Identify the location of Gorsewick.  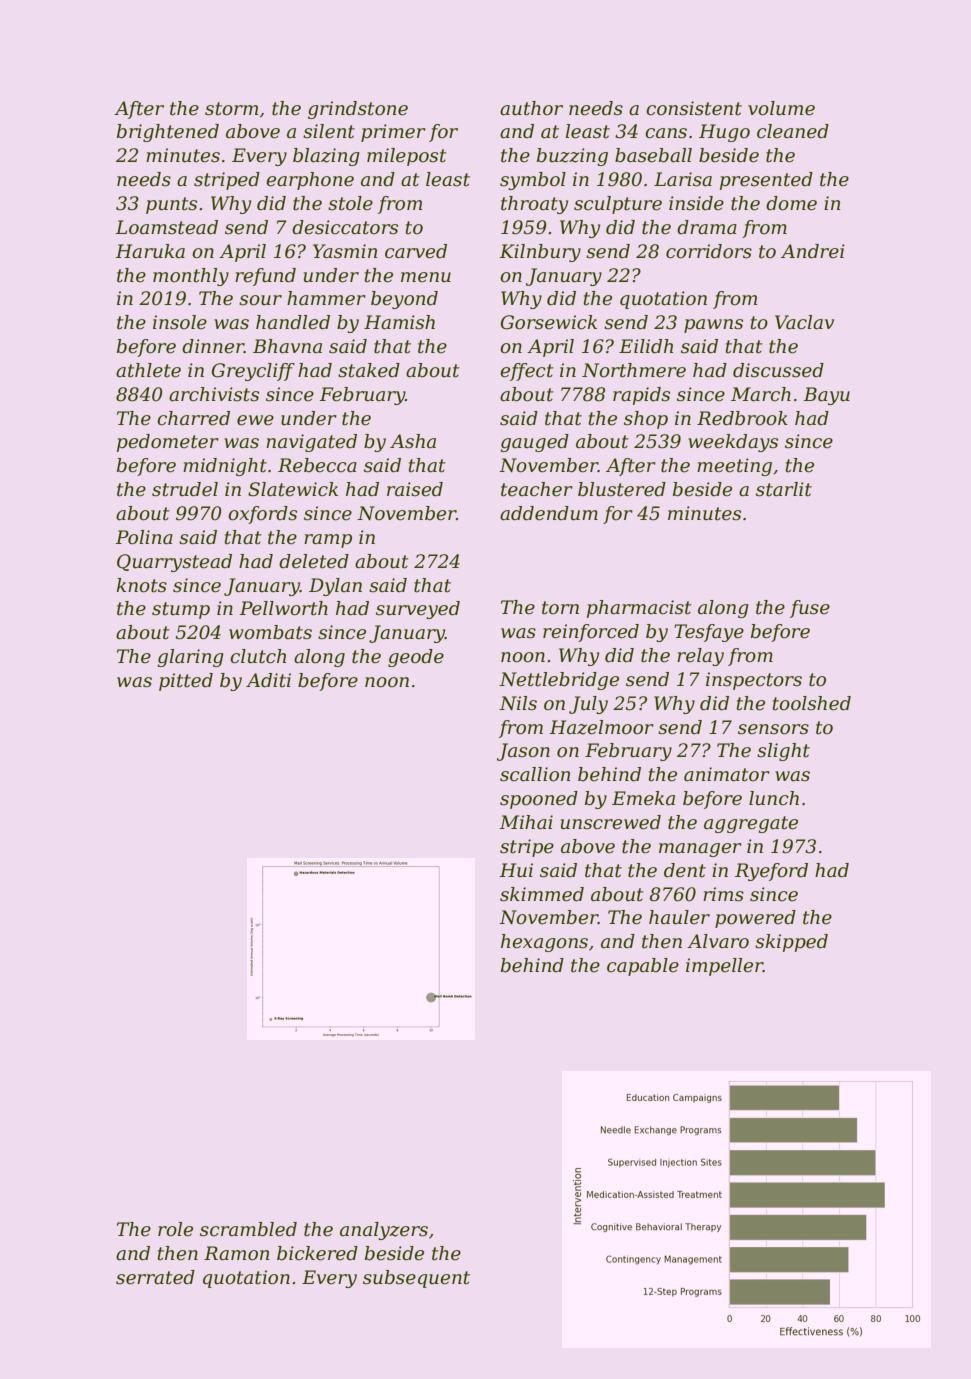
(549, 322).
